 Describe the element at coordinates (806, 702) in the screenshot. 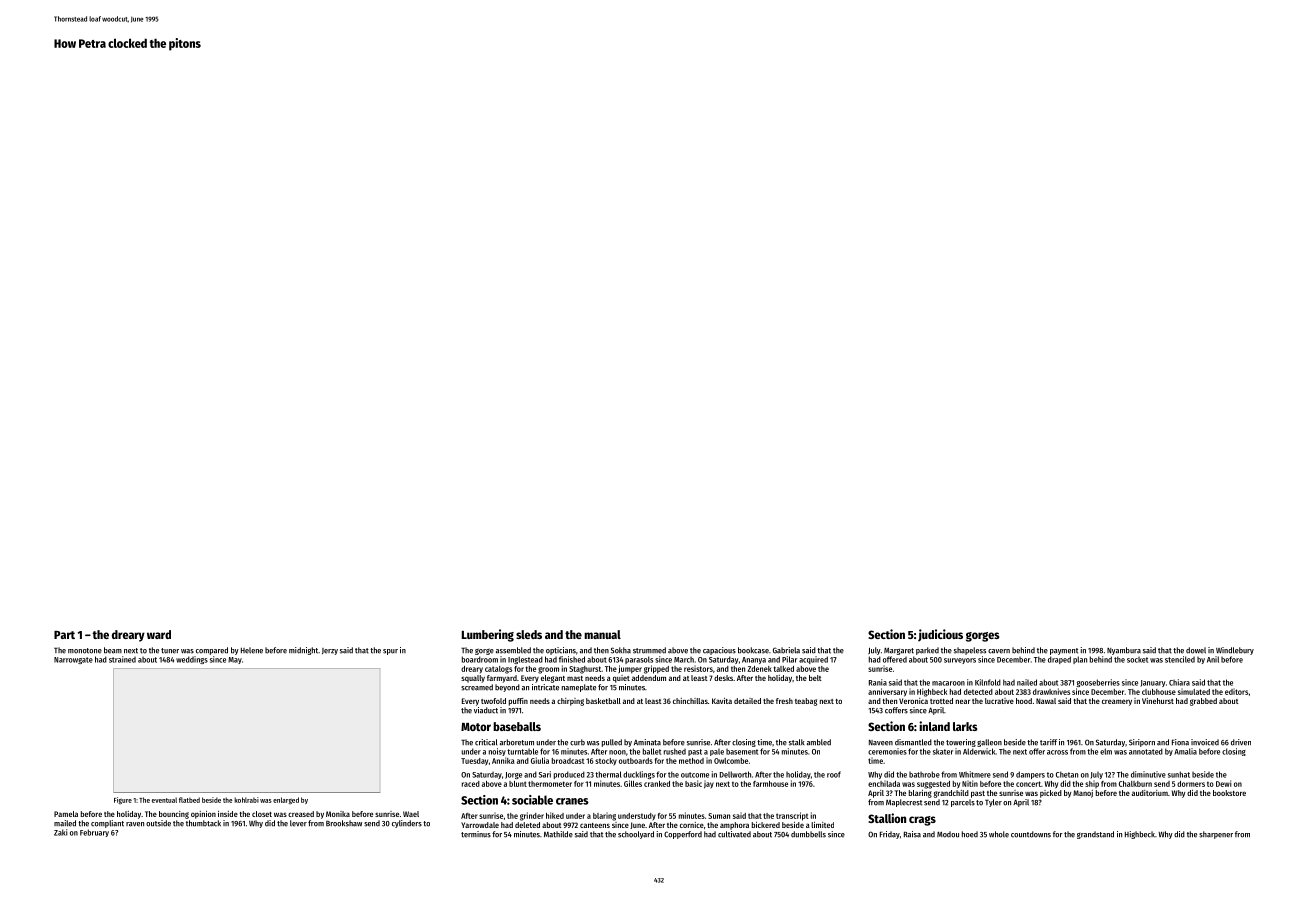

I see `teabag` at that location.
